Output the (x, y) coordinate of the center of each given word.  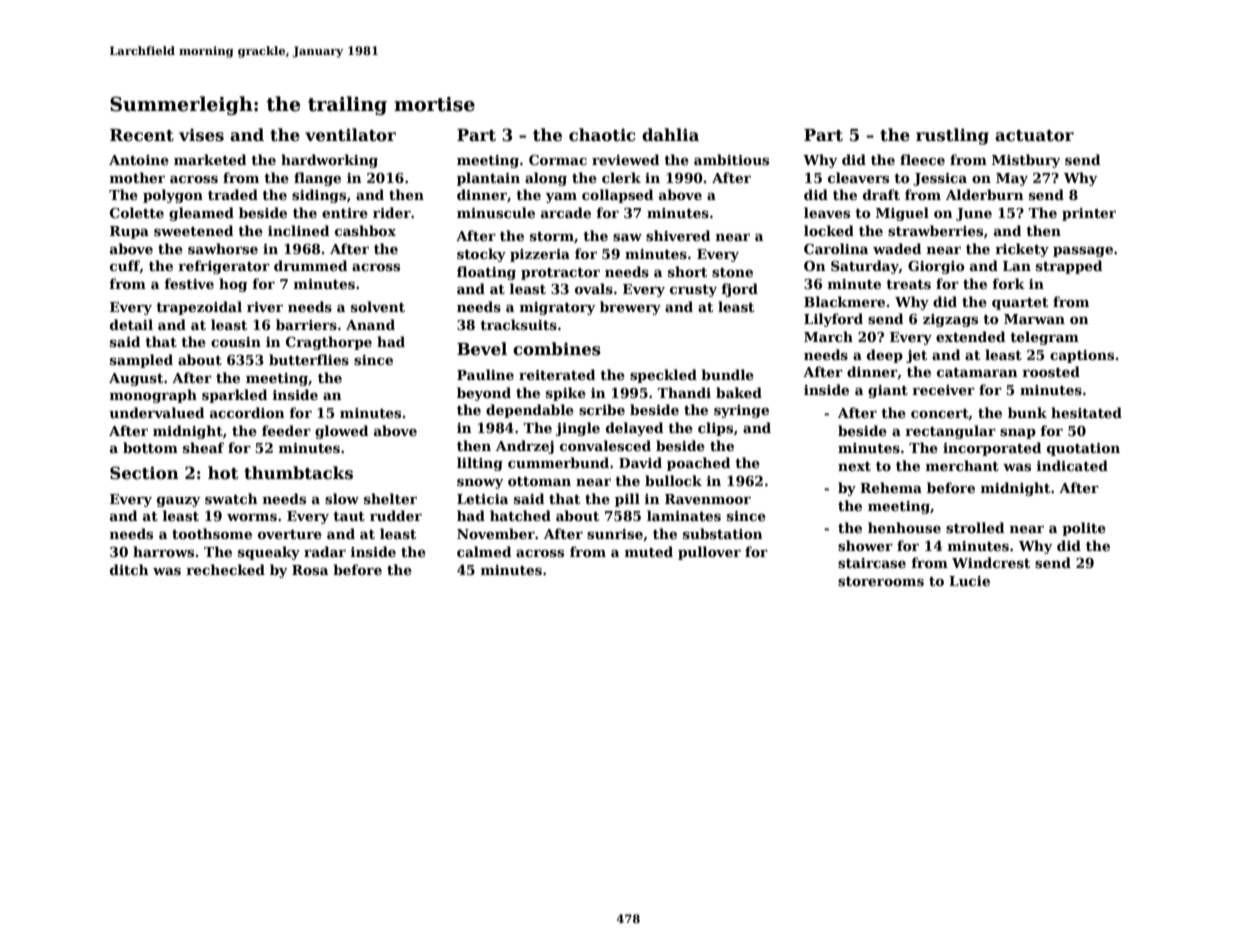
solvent (378, 306)
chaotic (602, 135)
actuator (1034, 136)
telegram (1044, 338)
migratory (558, 308)
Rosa (310, 570)
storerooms (881, 581)
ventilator (350, 135)
